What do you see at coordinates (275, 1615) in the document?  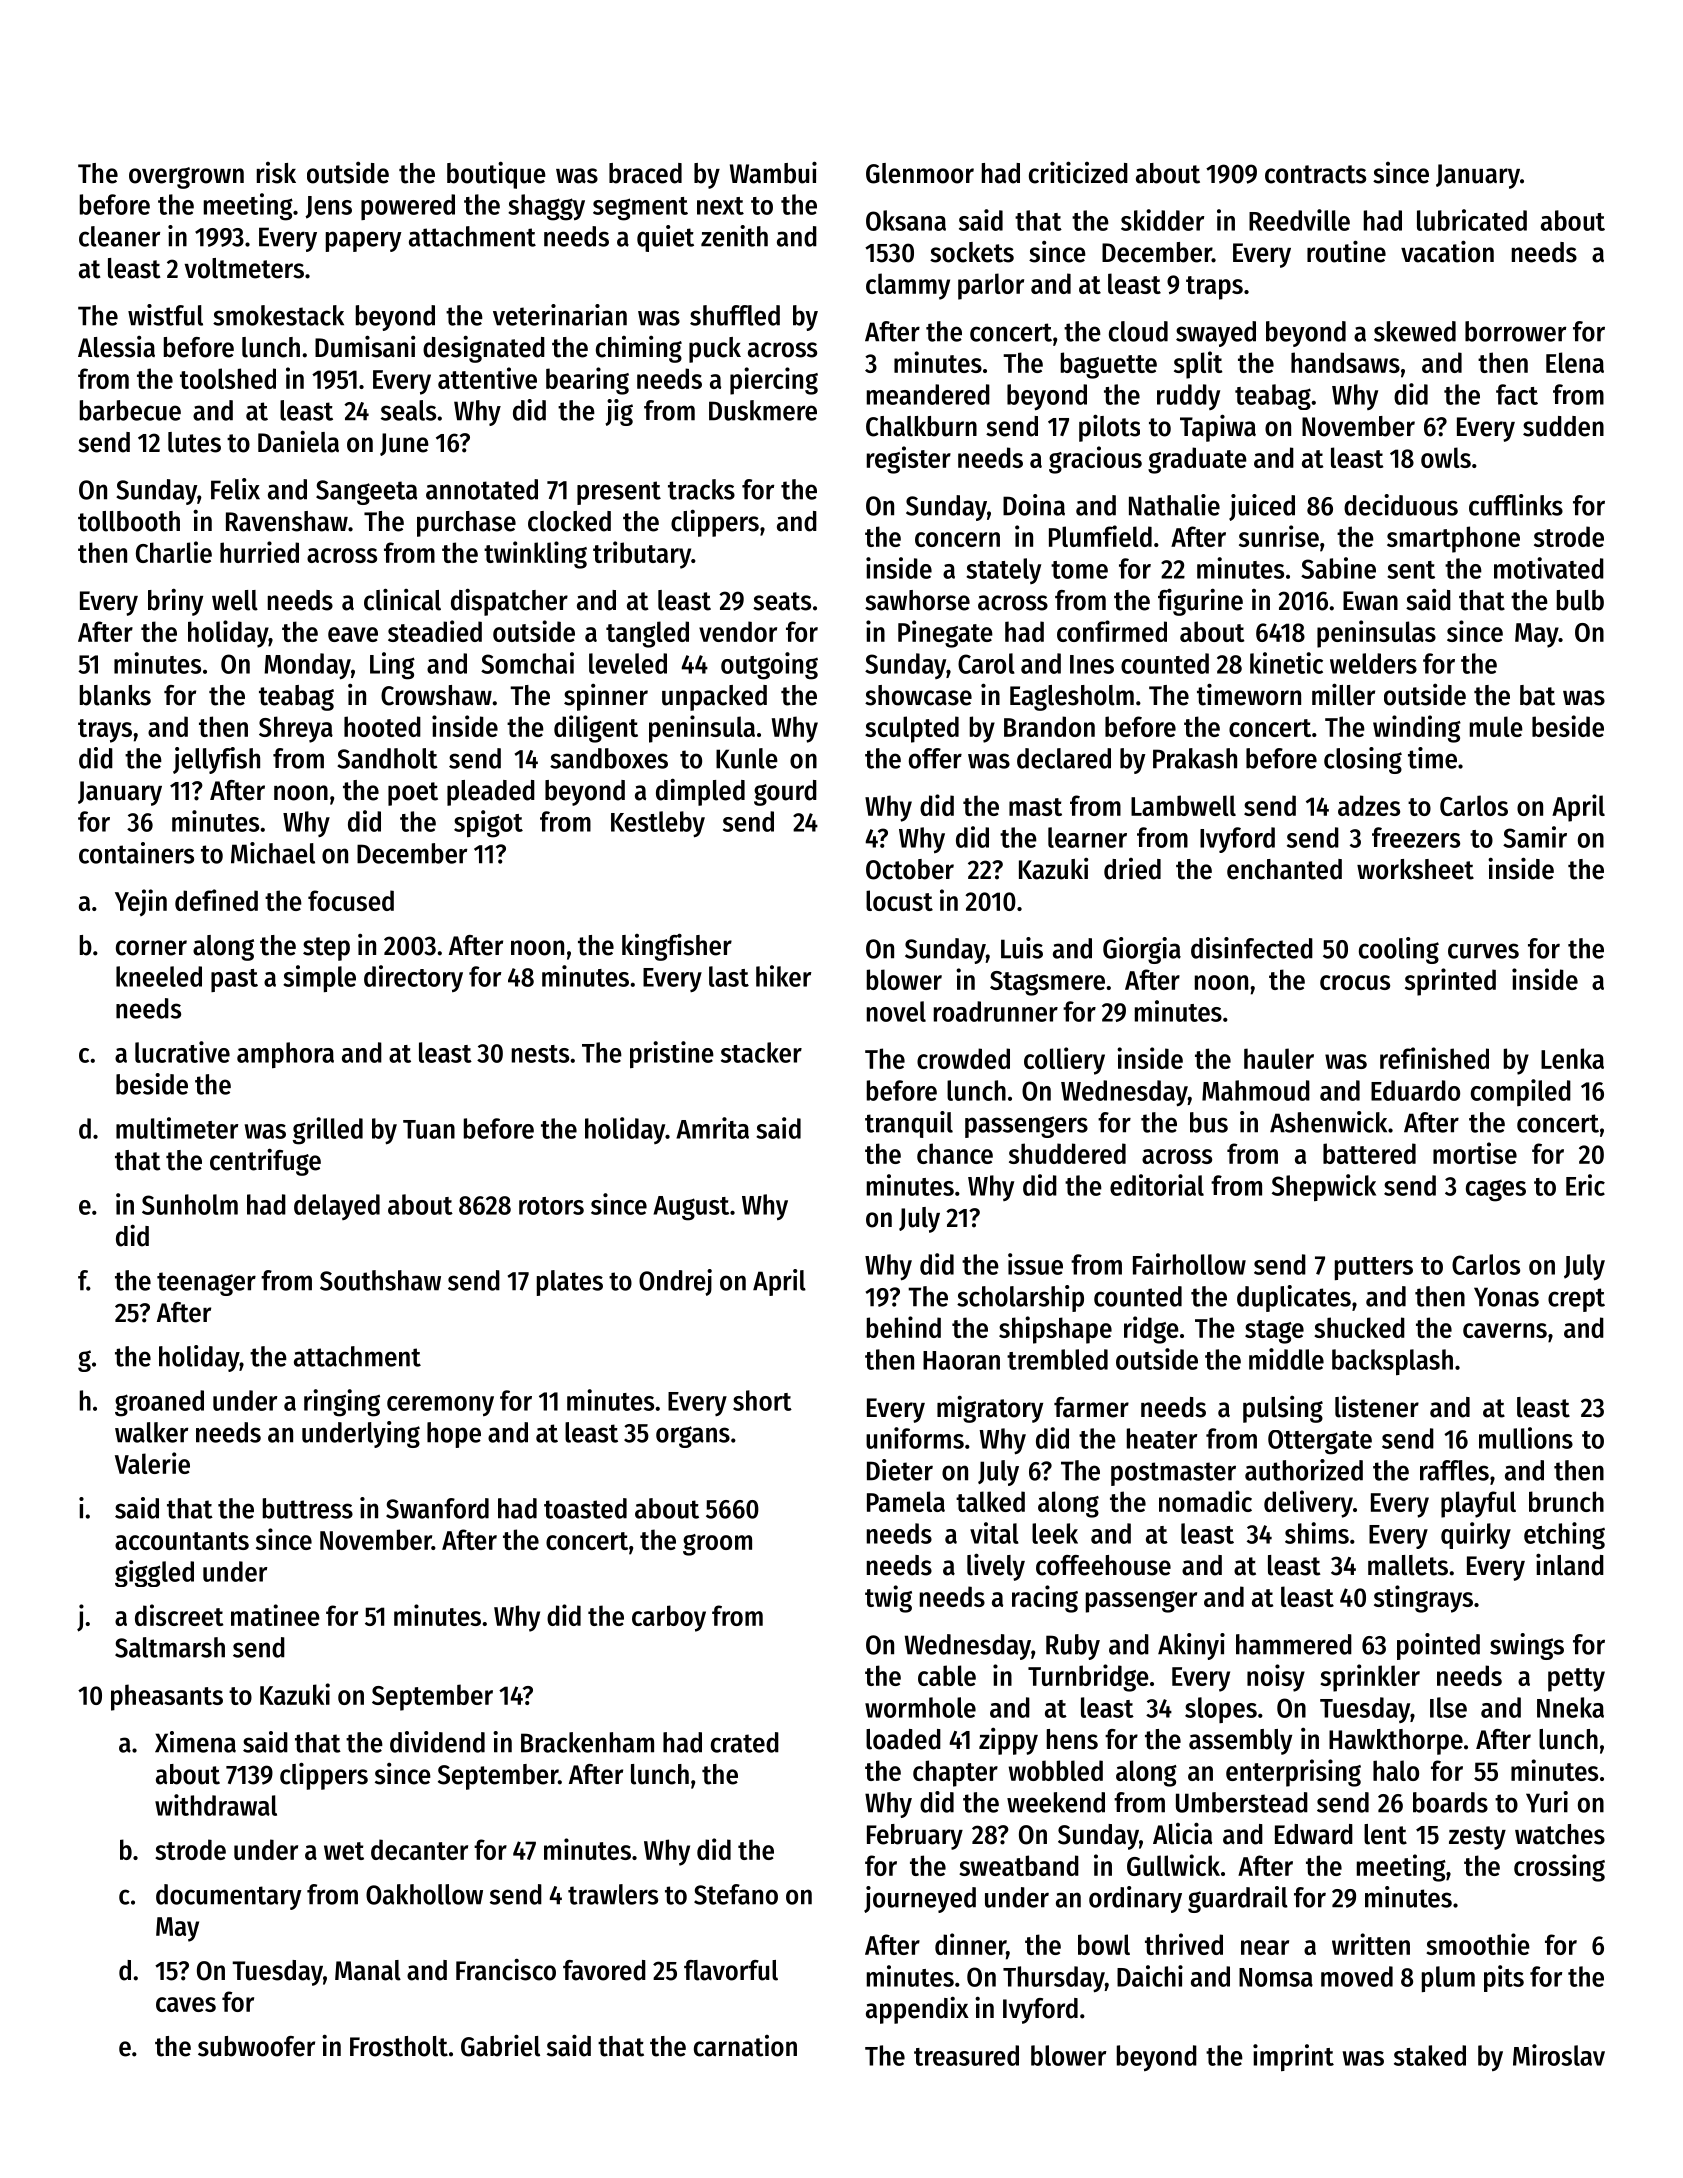 I see `matinee` at bounding box center [275, 1615].
